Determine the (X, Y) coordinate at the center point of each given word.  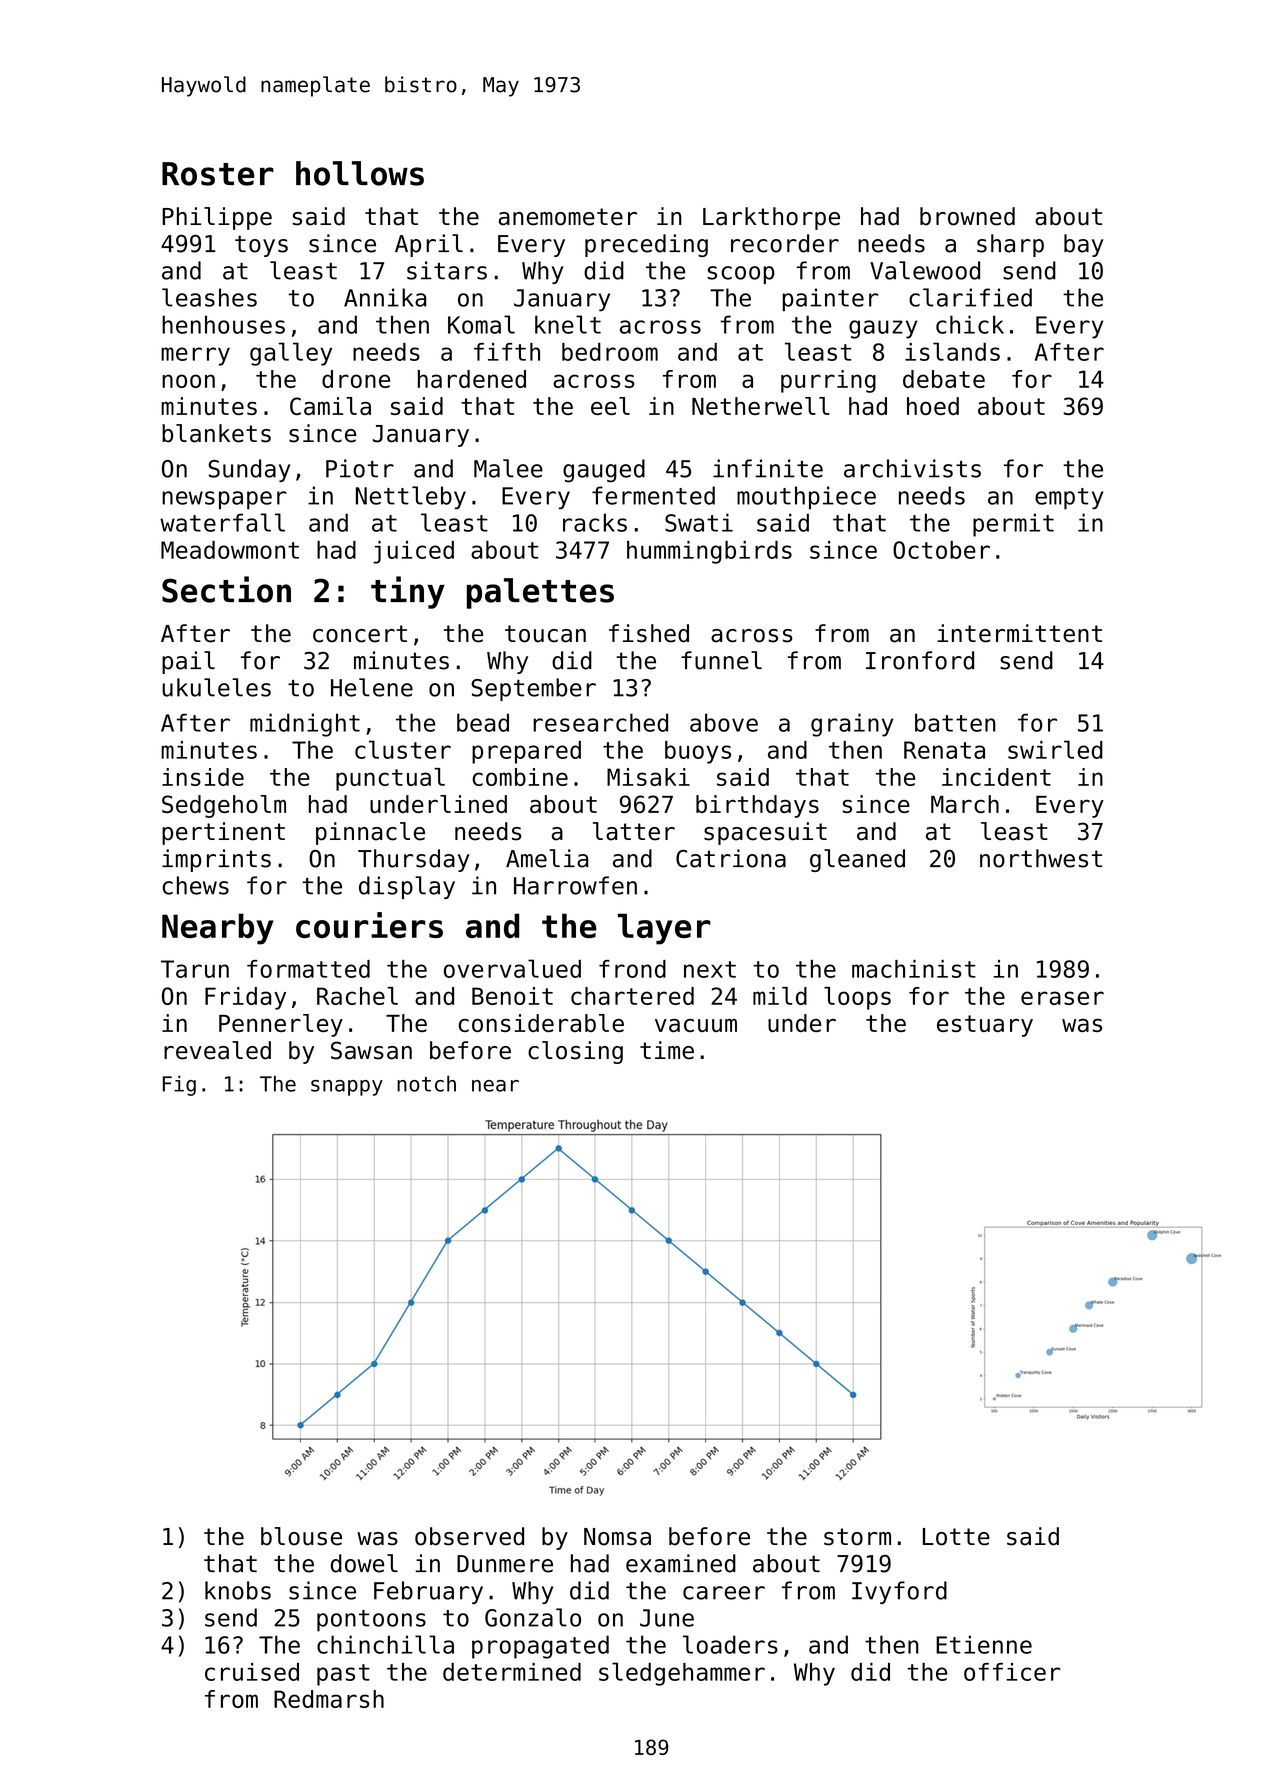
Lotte (956, 1537)
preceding (646, 245)
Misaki (648, 777)
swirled (1055, 749)
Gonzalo (533, 1617)
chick (970, 324)
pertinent (223, 833)
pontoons (371, 1621)
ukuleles (216, 687)
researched (600, 722)
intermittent (1019, 633)
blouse (301, 1536)
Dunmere (505, 1564)
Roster (218, 174)
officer (1012, 1672)
